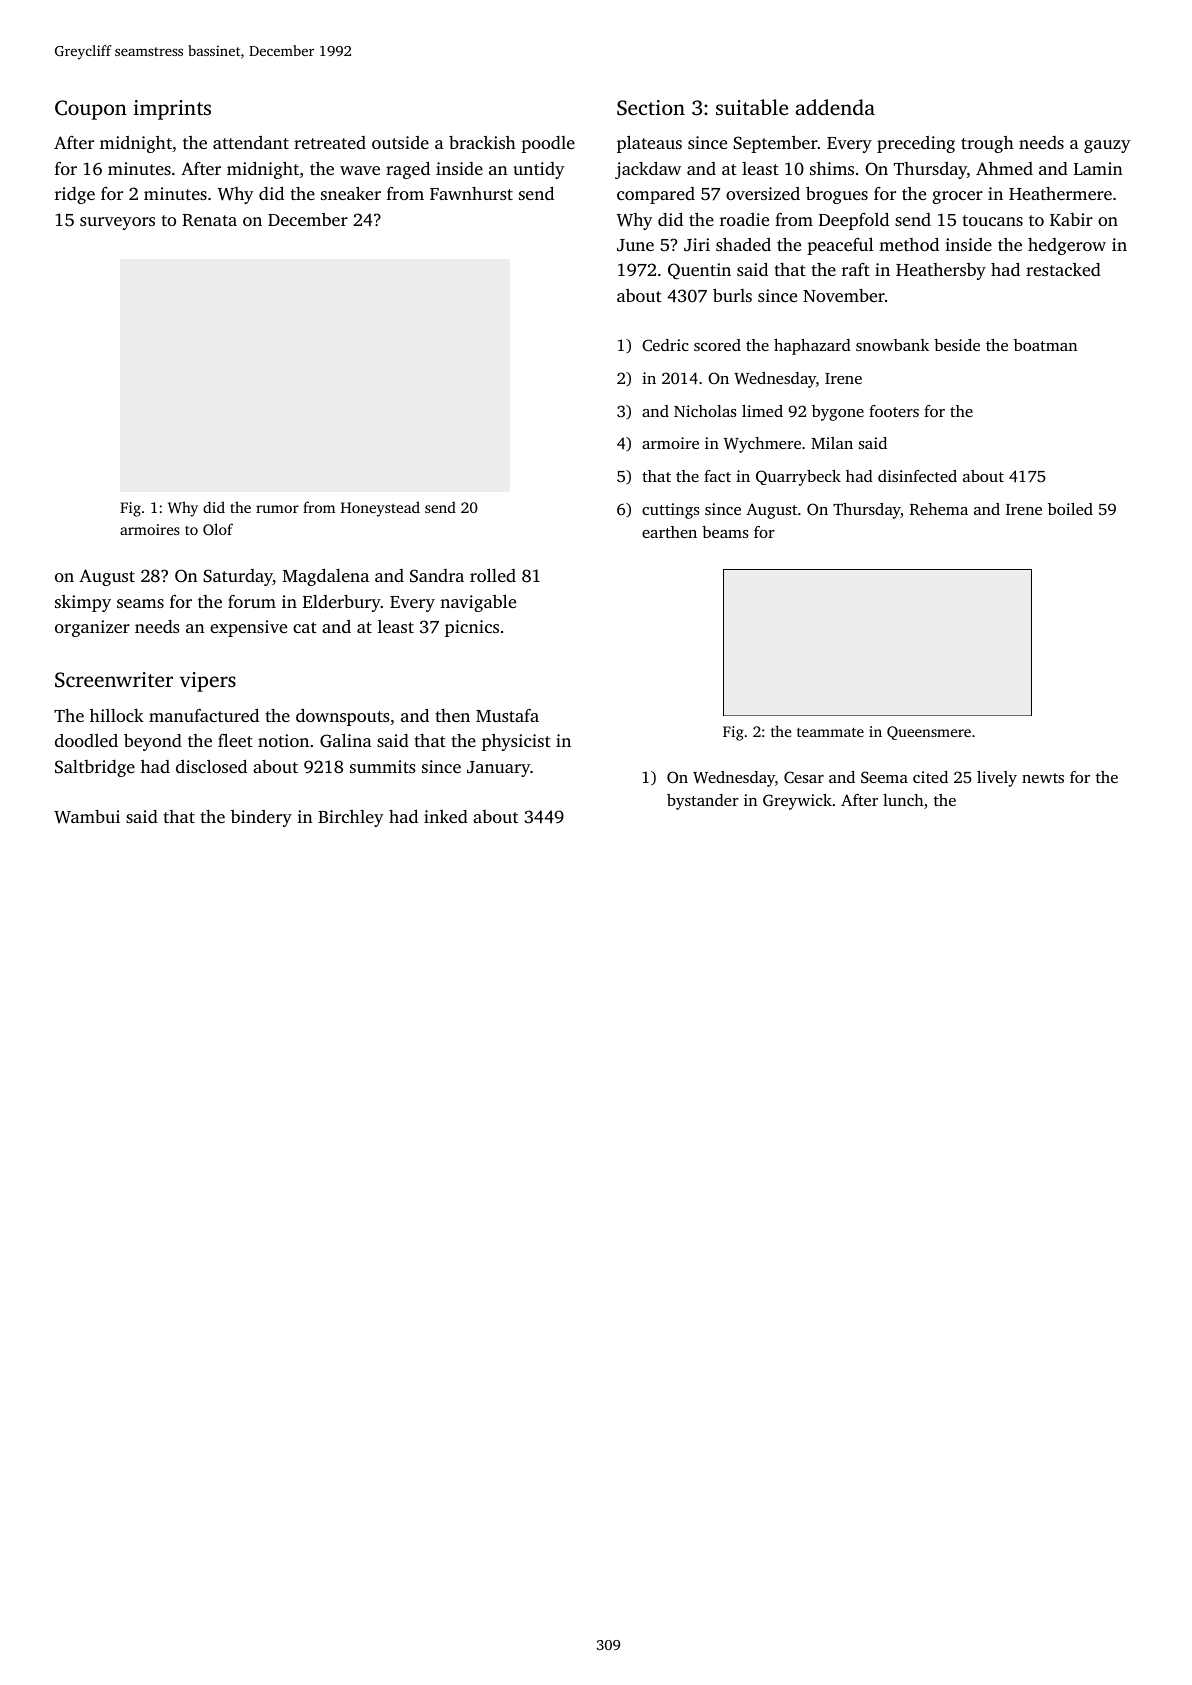 Image resolution: width=1192 pixels, height=1685 pixels. I want to click on Quarrybeck, so click(798, 478).
